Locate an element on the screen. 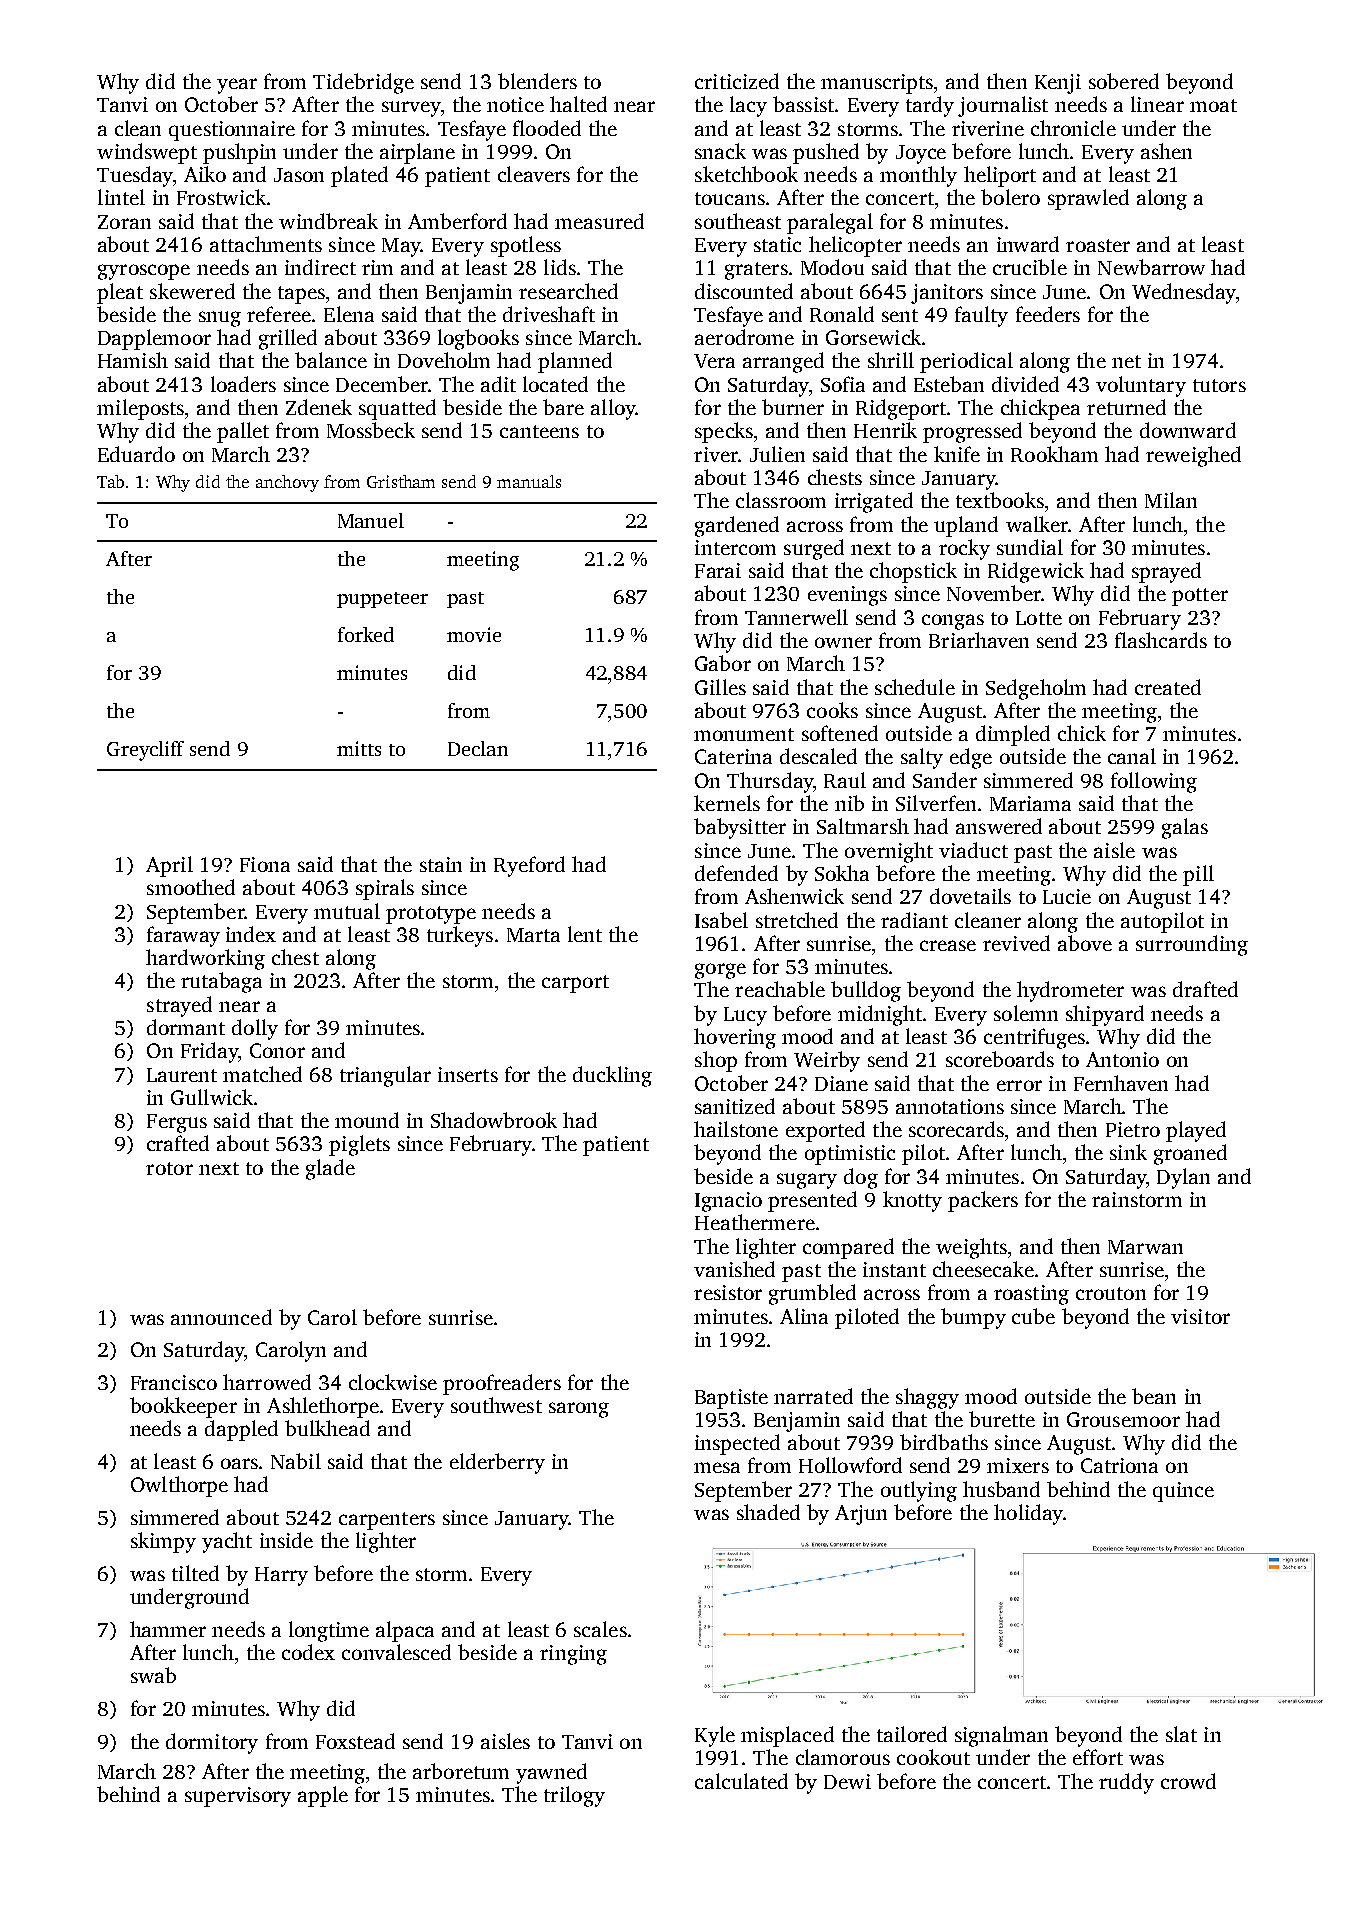 This screenshot has height=1910, width=1351. following is located at coordinates (1154, 782).
